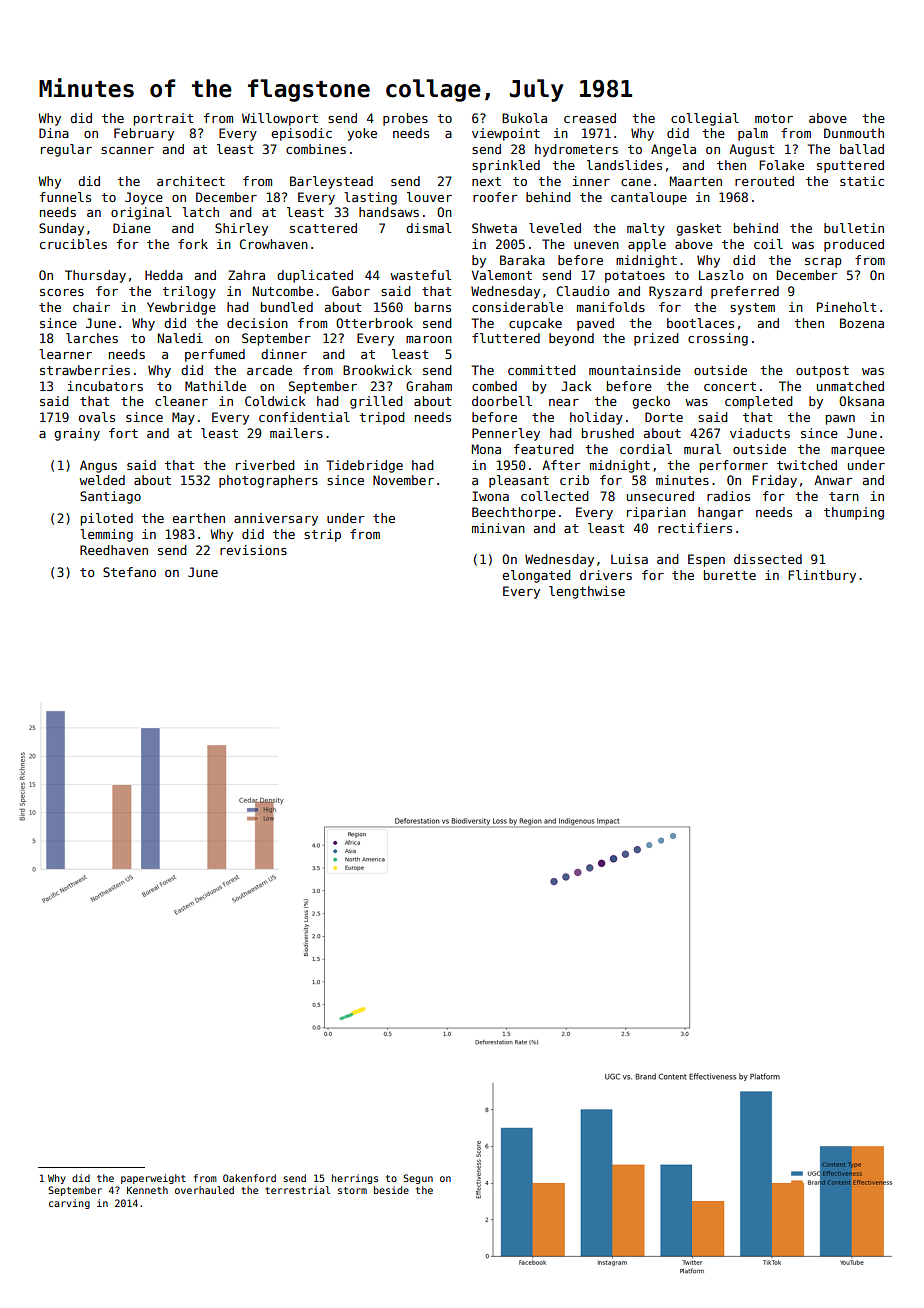 This screenshot has height=1308, width=924. What do you see at coordinates (352, 1190) in the screenshot?
I see `storm` at bounding box center [352, 1190].
